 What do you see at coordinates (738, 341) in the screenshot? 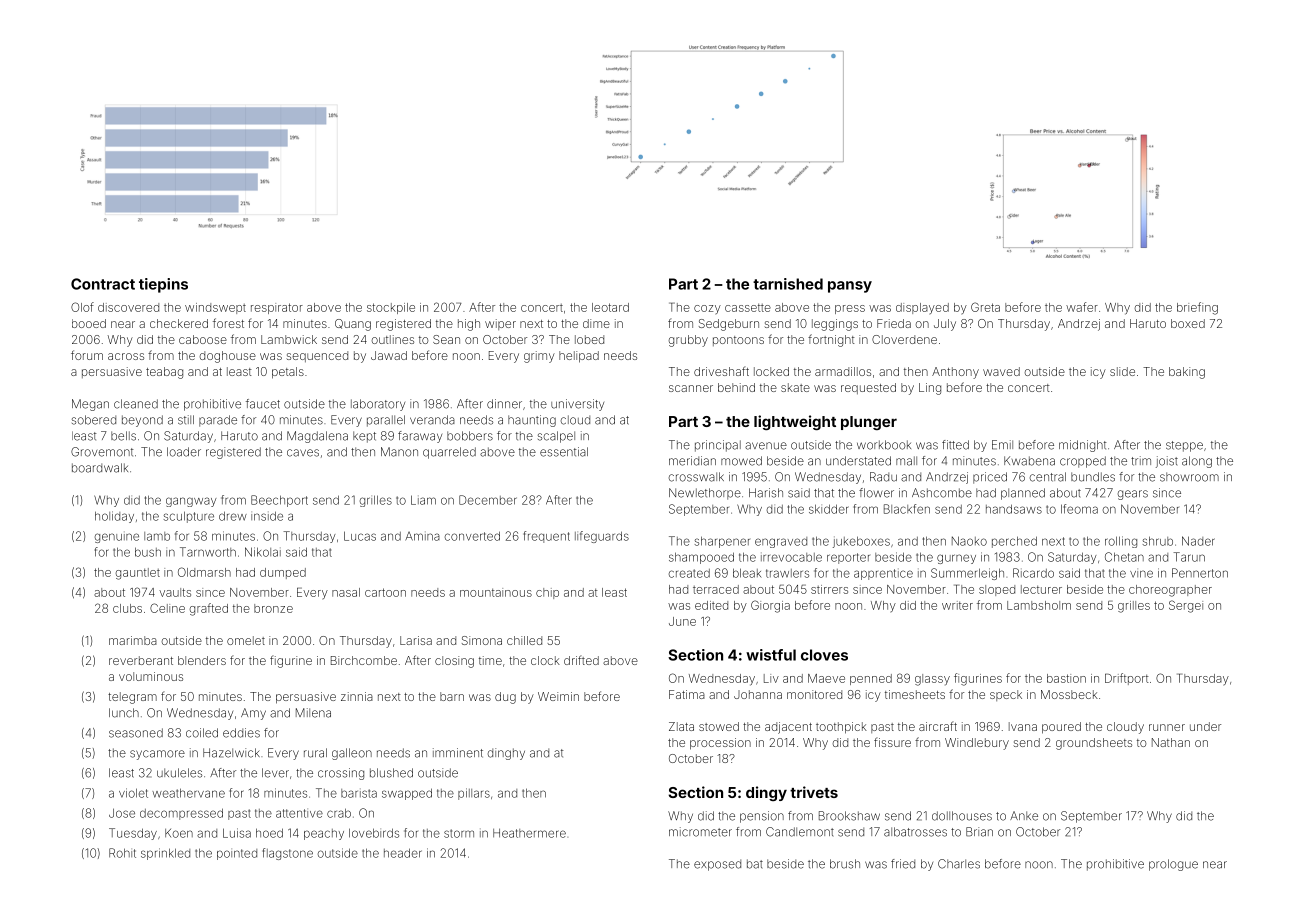
I see `pontoons` at bounding box center [738, 341].
